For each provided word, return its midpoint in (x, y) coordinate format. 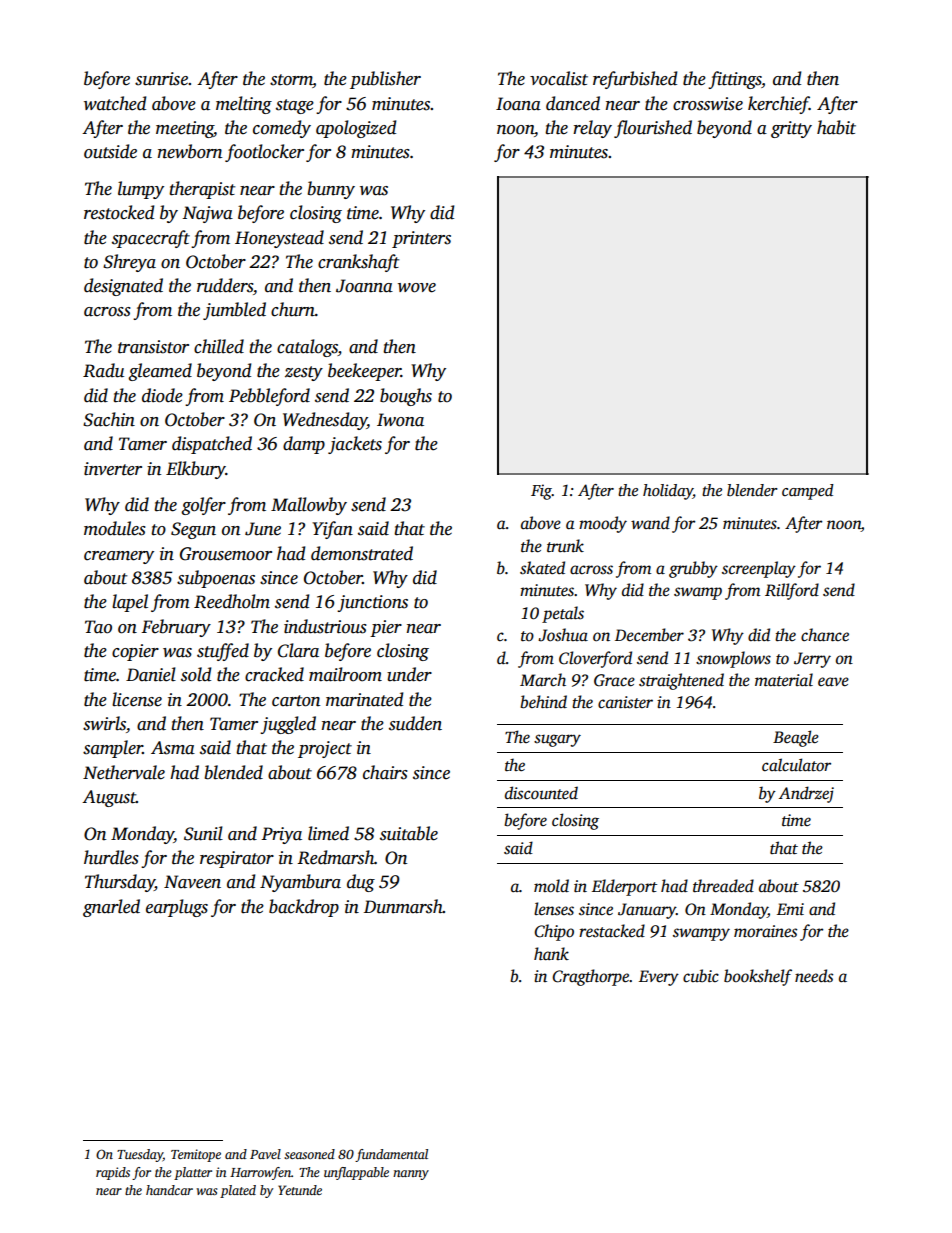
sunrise (161, 79)
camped (808, 492)
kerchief (778, 105)
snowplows (733, 659)
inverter (113, 469)
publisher (385, 80)
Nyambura (300, 883)
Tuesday (140, 1155)
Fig (541, 492)
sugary (557, 740)
